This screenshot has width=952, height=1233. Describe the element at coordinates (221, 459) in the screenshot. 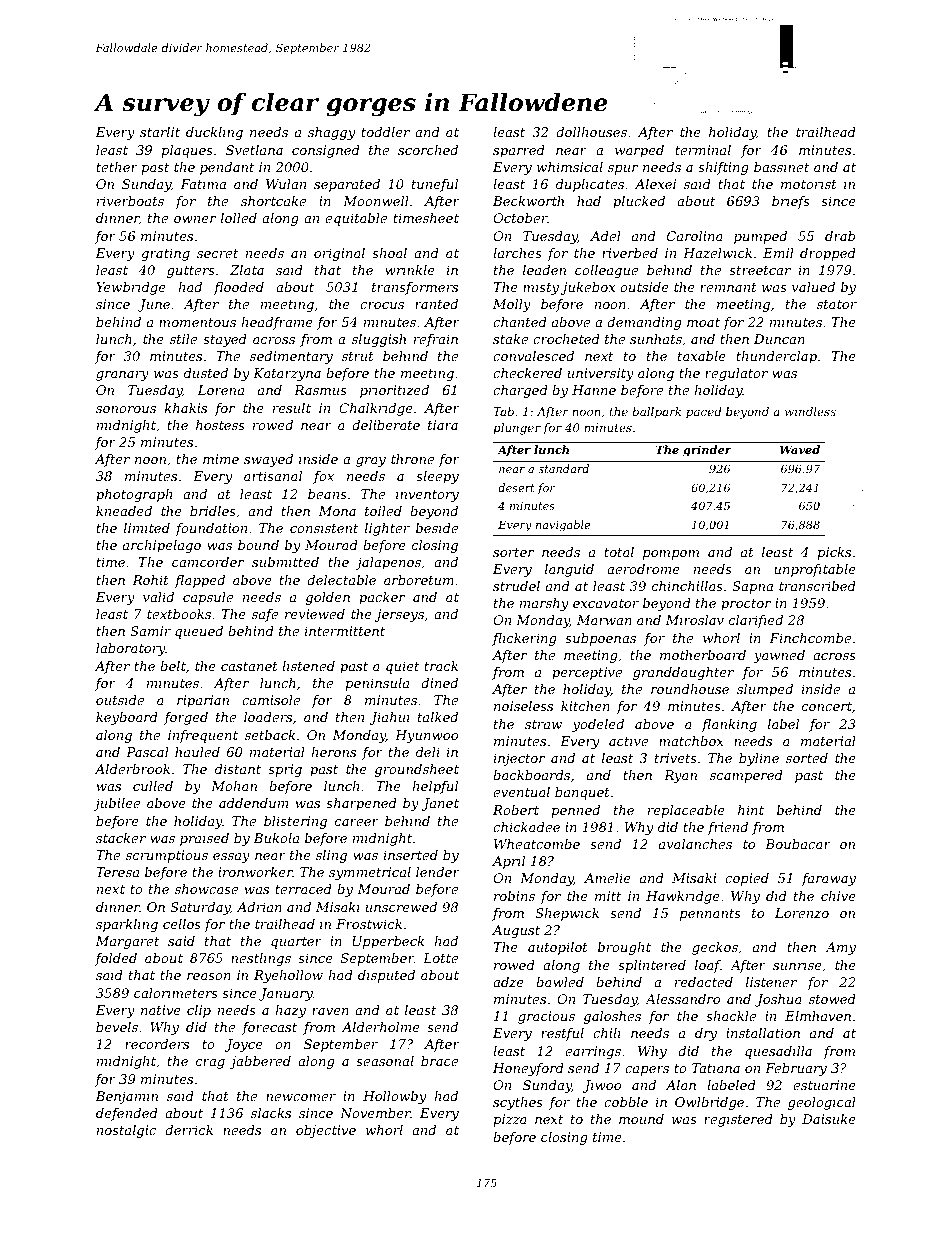

I see `mime` at that location.
